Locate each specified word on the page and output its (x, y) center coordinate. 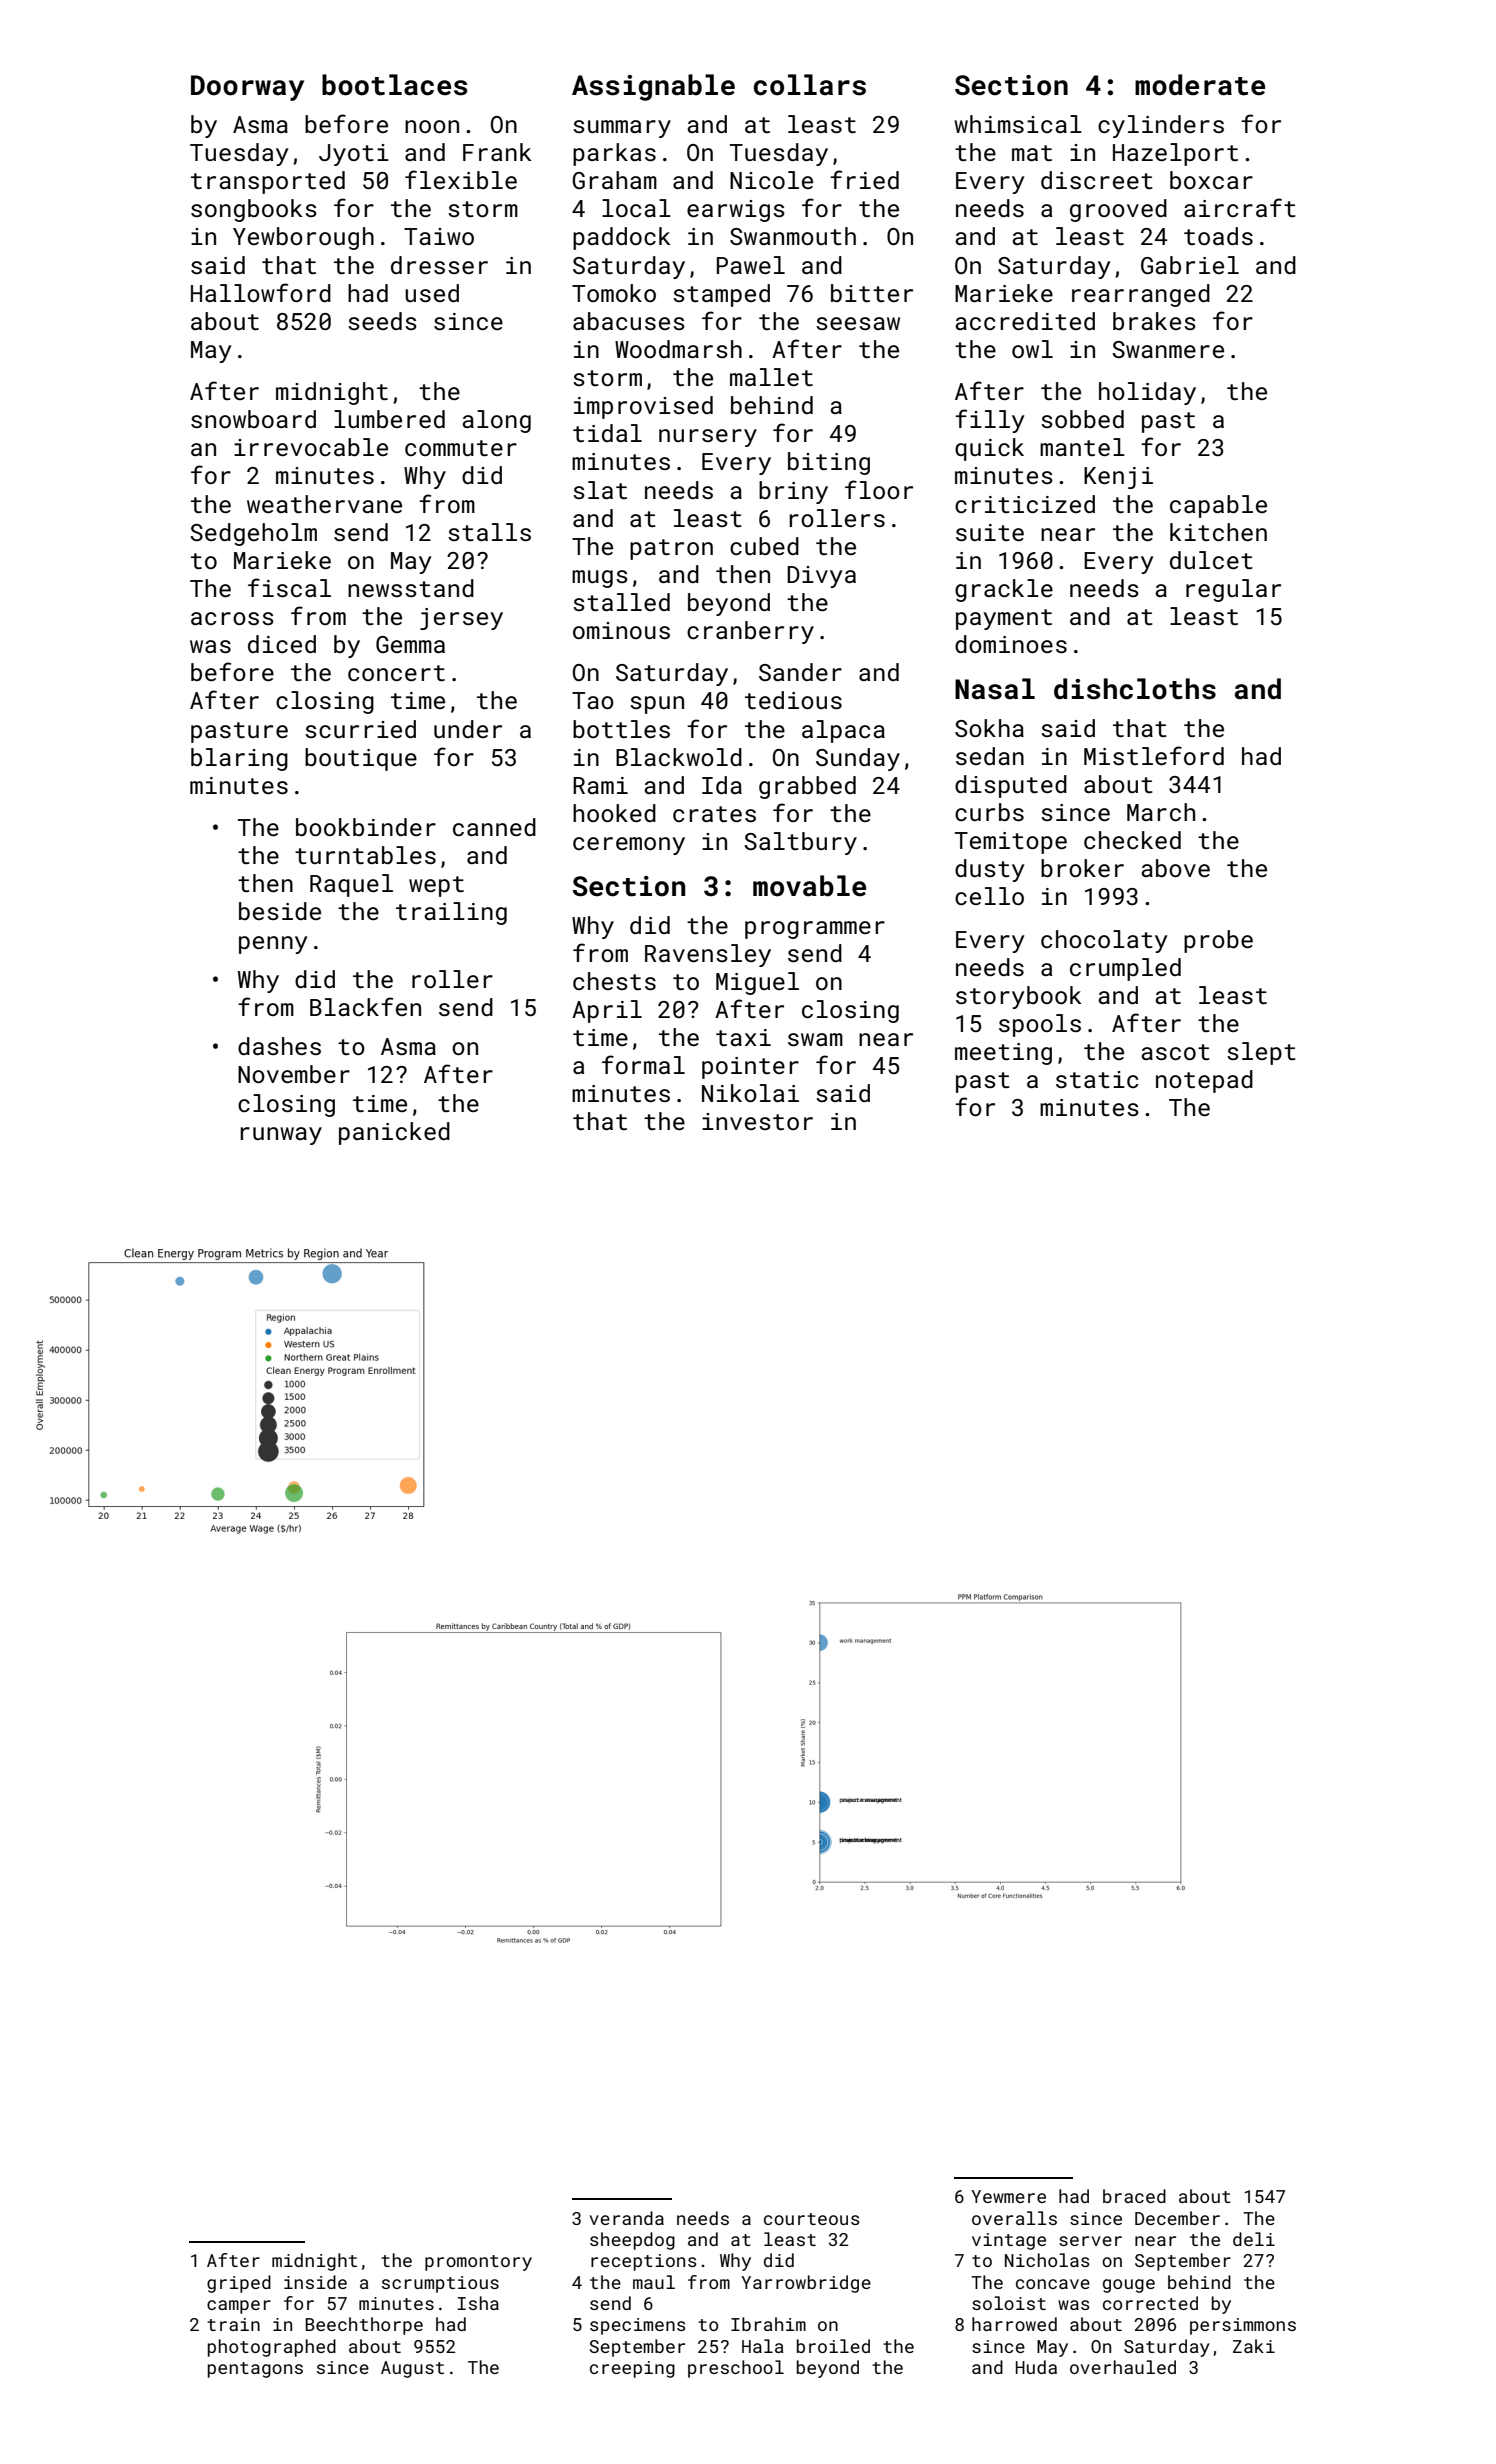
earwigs (736, 211)
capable (1218, 506)
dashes (279, 1046)
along (496, 421)
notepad (1204, 1081)
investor (757, 1121)
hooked (614, 813)
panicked (394, 1133)
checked (1132, 840)
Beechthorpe (364, 2326)
